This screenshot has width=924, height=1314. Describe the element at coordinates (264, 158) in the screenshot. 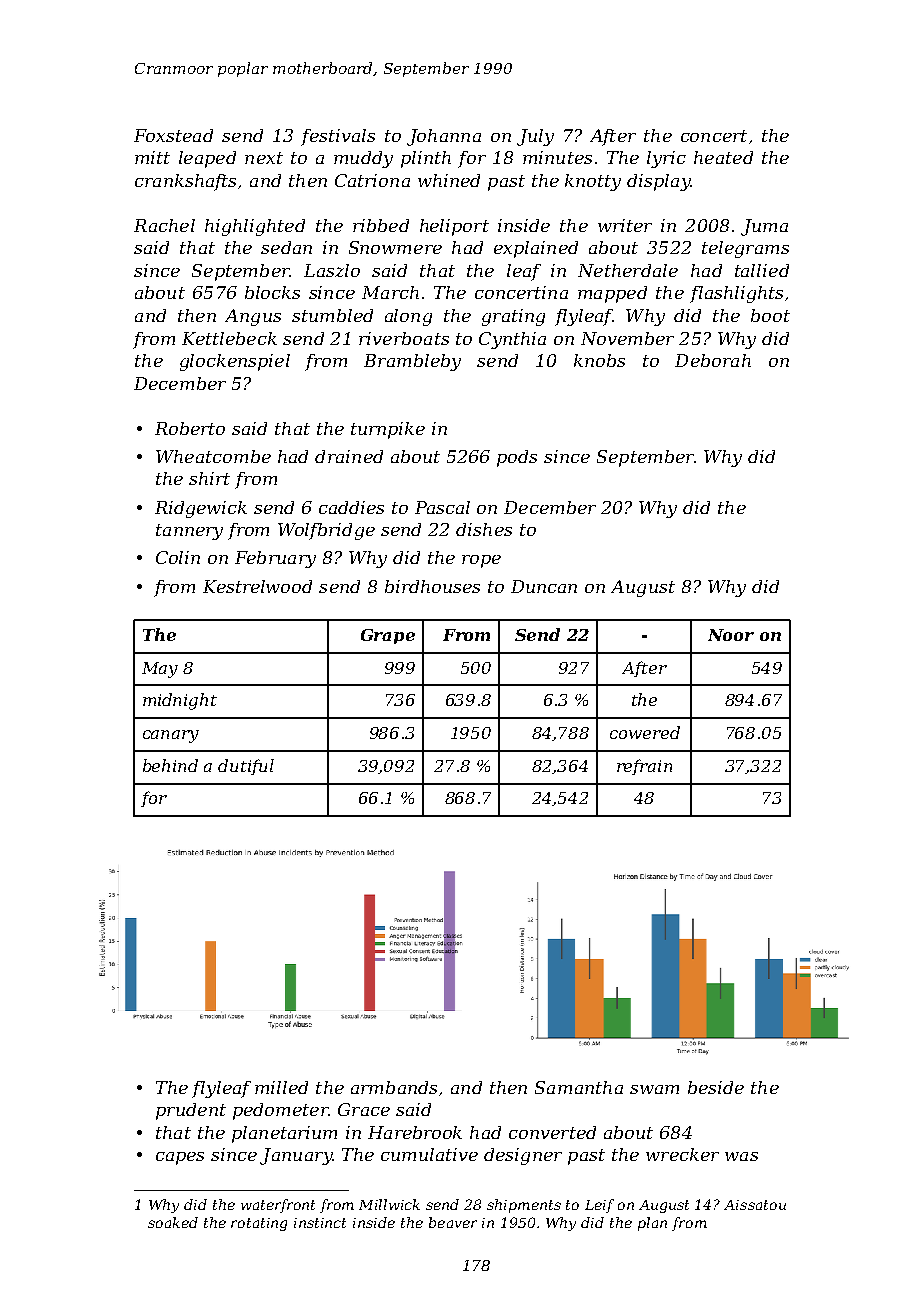

I see `next` at that location.
